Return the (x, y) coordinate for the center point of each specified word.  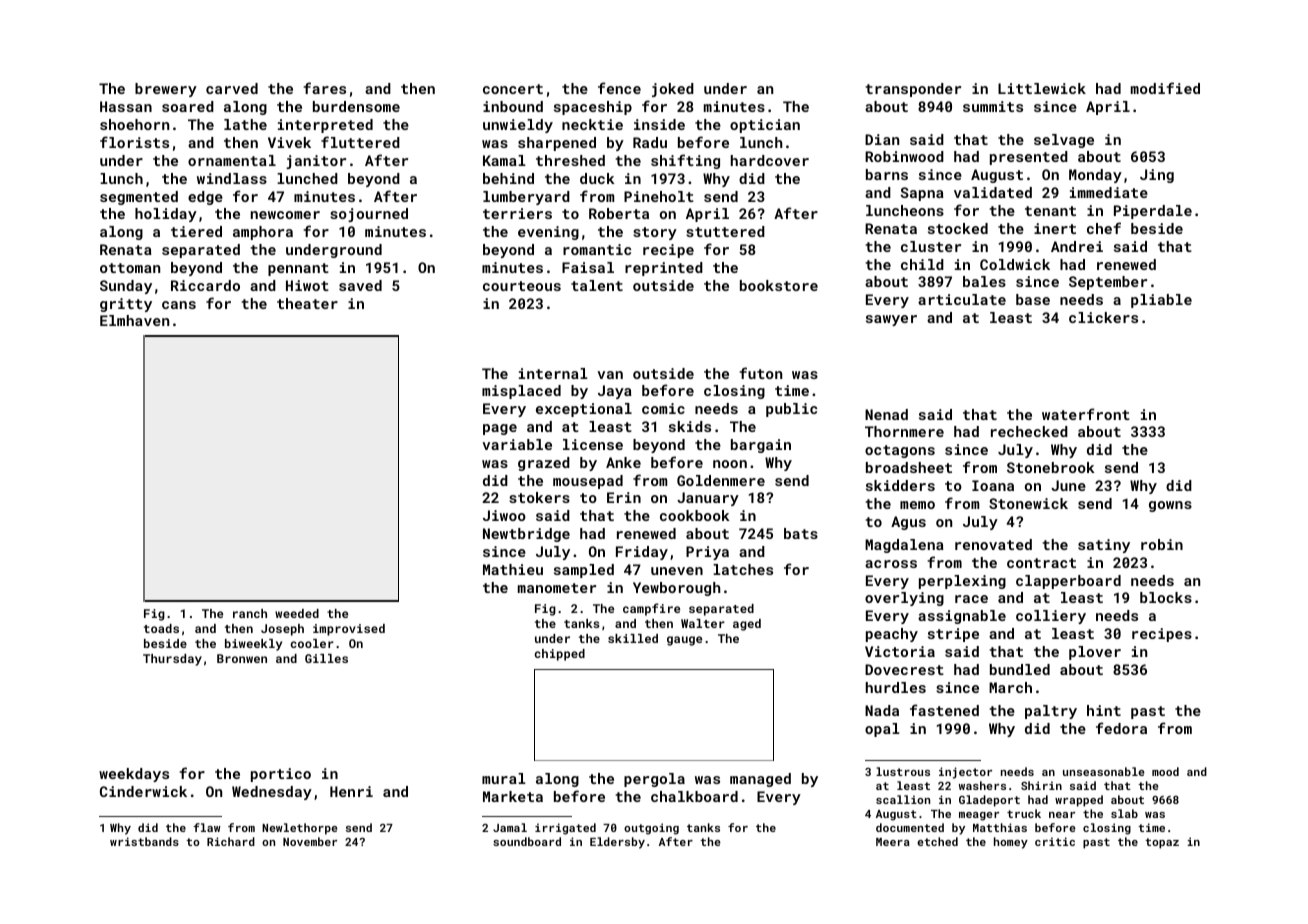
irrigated (565, 829)
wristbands (144, 841)
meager (979, 816)
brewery (166, 90)
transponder (913, 90)
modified (1165, 88)
